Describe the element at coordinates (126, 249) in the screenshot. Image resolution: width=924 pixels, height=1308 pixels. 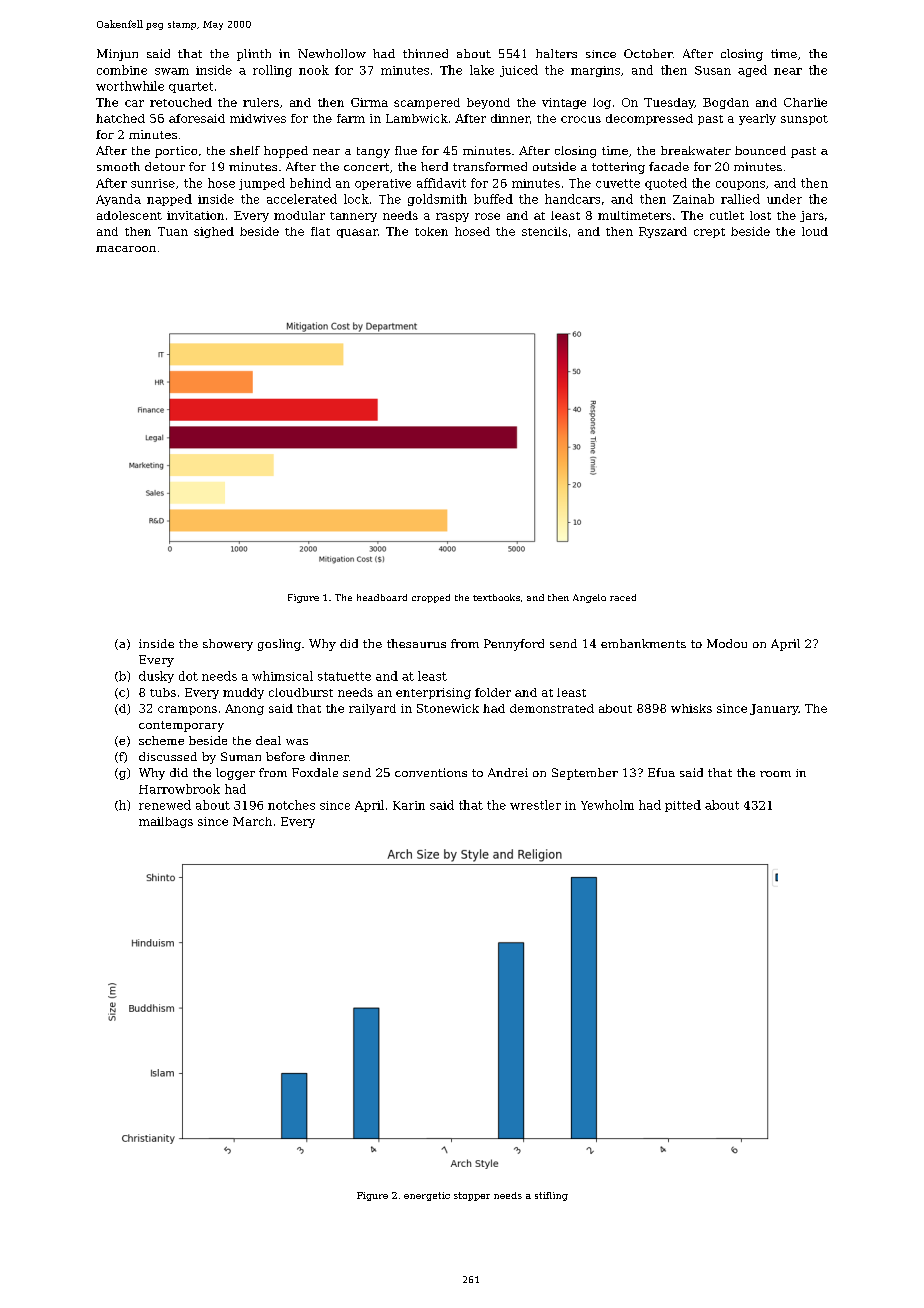
I see `macaroon` at that location.
